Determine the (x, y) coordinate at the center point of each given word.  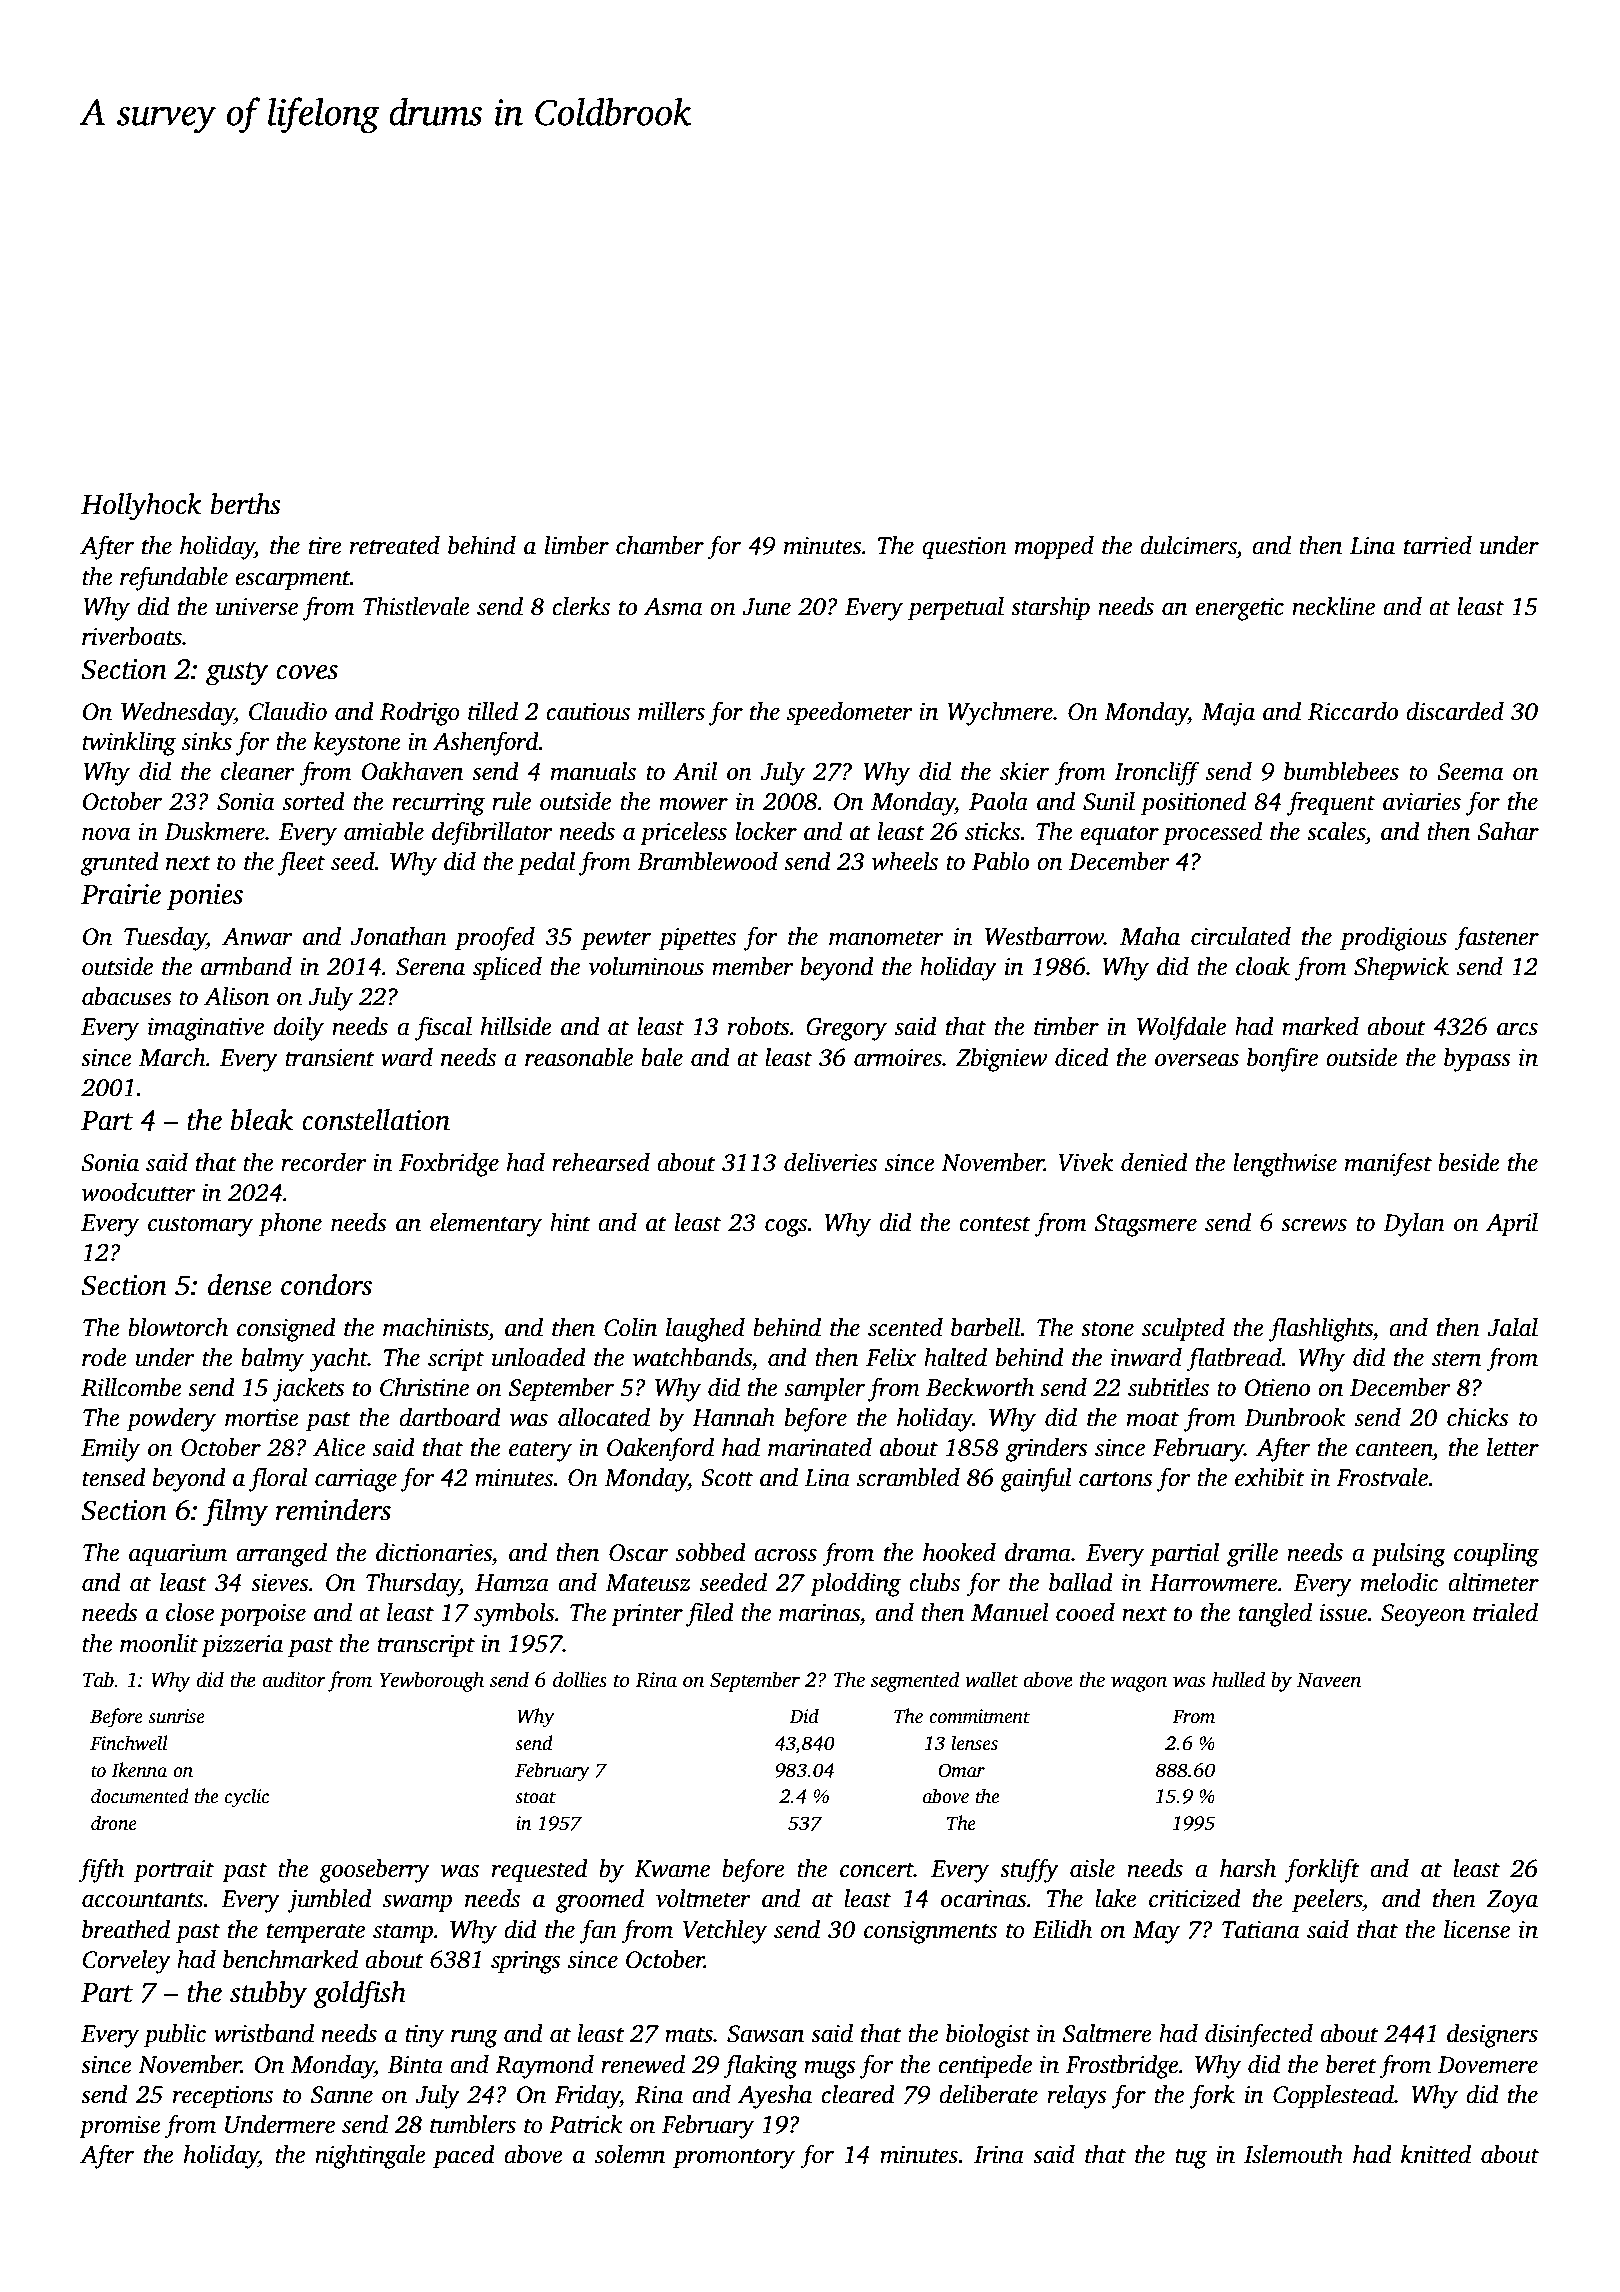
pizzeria (242, 1646)
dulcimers (1188, 545)
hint (570, 1222)
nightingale (370, 2157)
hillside (516, 1026)
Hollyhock (141, 507)
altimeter (1493, 1582)
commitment (979, 1716)
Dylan (1414, 1225)
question (964, 548)
